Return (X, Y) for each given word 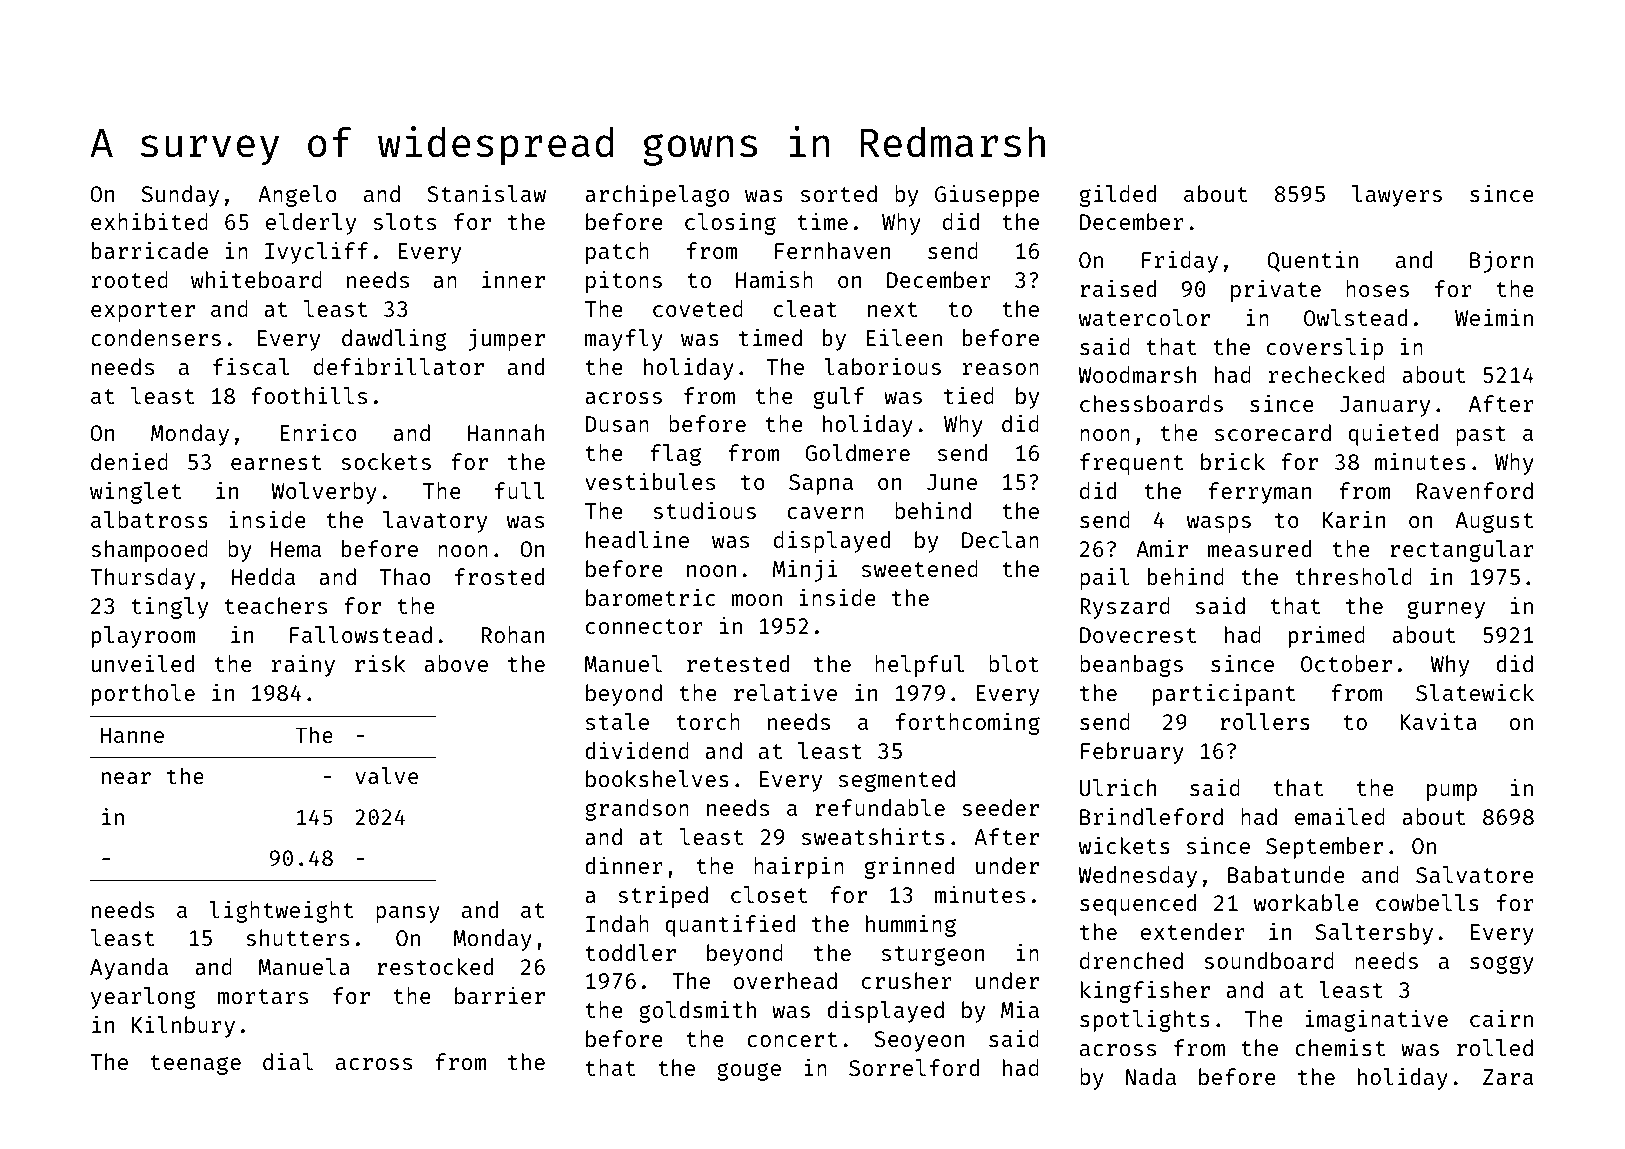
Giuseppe (987, 196)
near (126, 778)
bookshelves (657, 778)
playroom (144, 637)
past (1481, 436)
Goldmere (857, 452)
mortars (263, 996)
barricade (150, 250)
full (519, 490)
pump (1452, 792)
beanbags (1131, 666)
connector (644, 626)
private (1276, 290)
